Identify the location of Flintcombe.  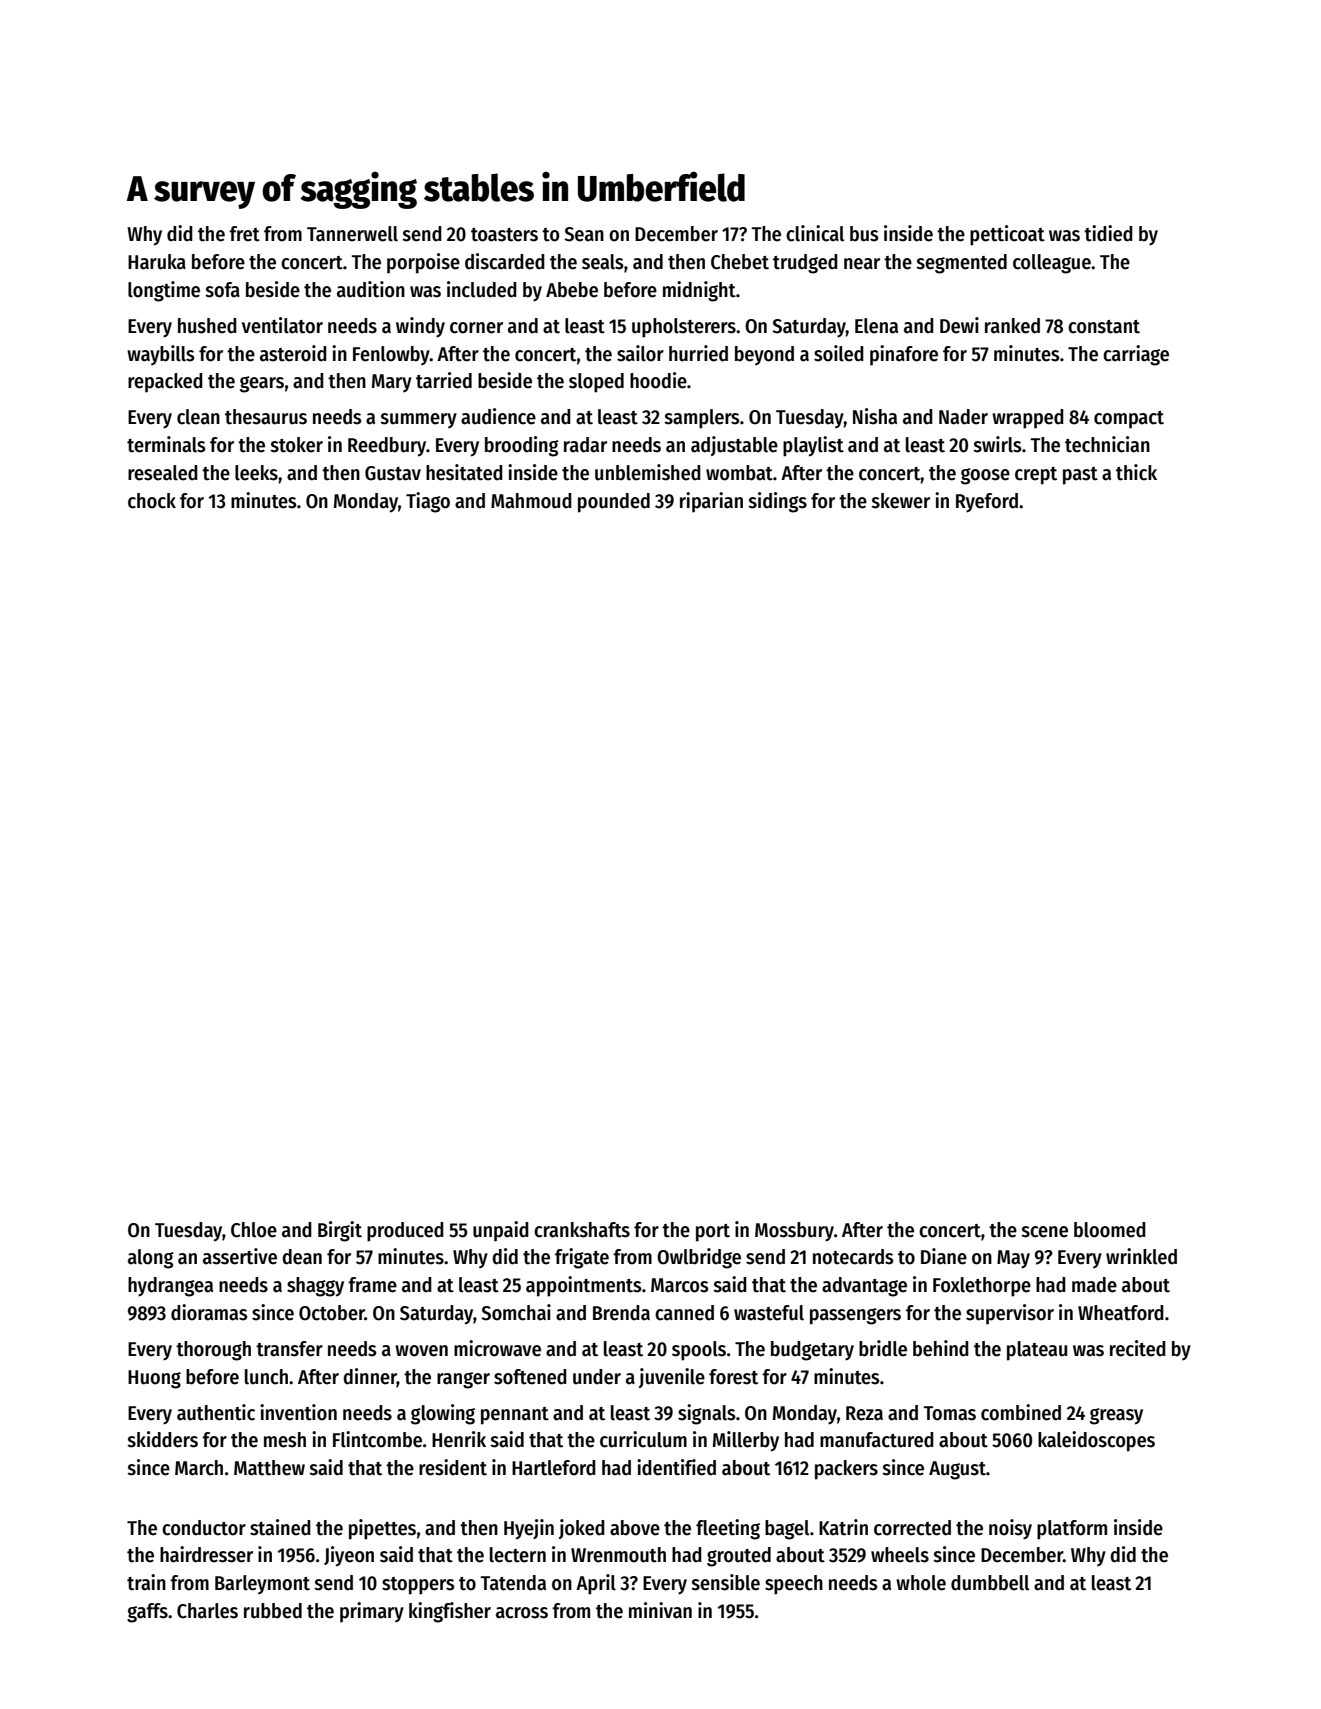
(377, 1439).
